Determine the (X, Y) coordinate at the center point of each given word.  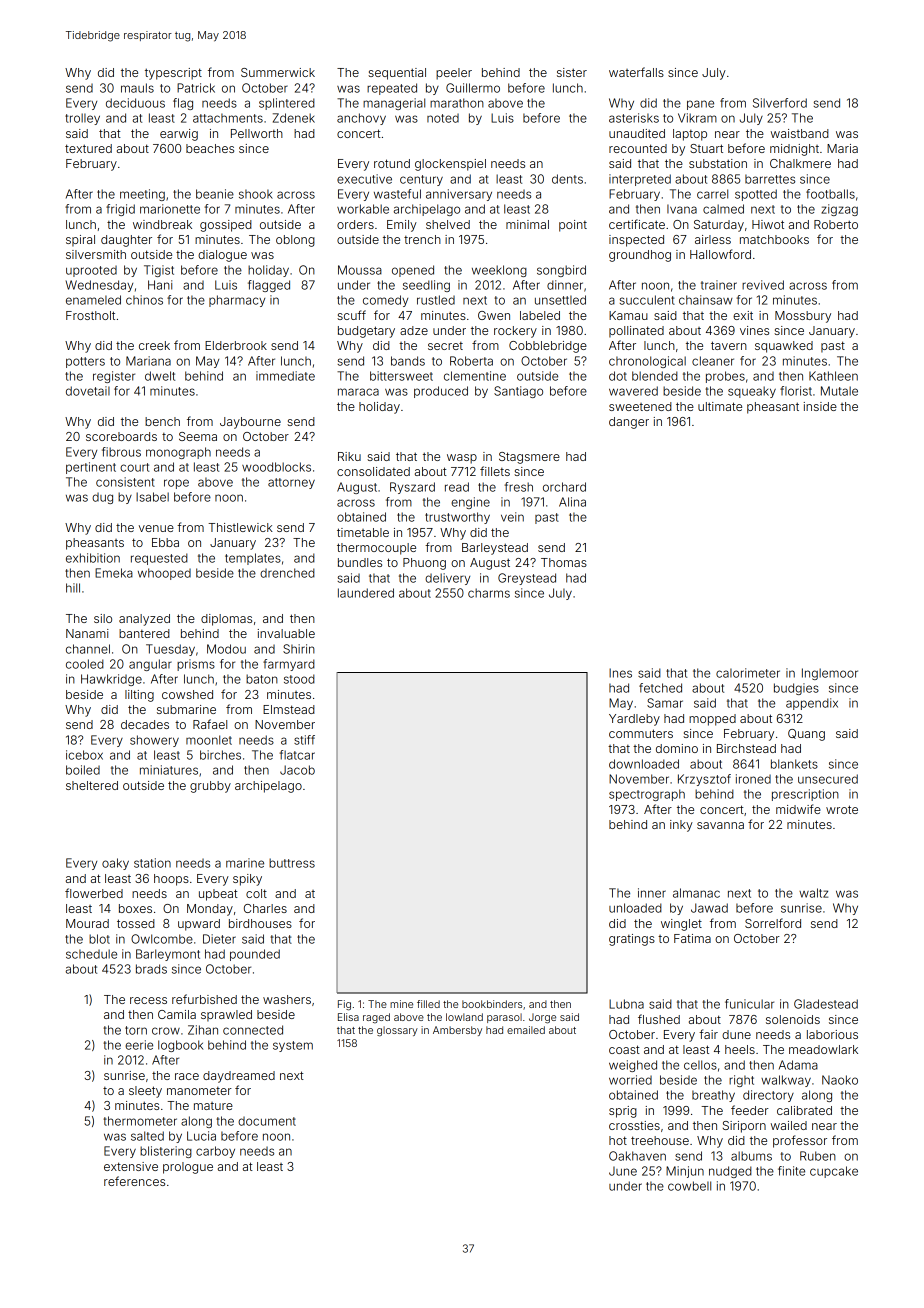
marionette (170, 209)
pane (700, 105)
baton (262, 679)
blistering (166, 1152)
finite (791, 1171)
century (421, 180)
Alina (572, 502)
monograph (178, 453)
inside (820, 406)
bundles (360, 562)
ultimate (720, 406)
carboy (215, 1152)
